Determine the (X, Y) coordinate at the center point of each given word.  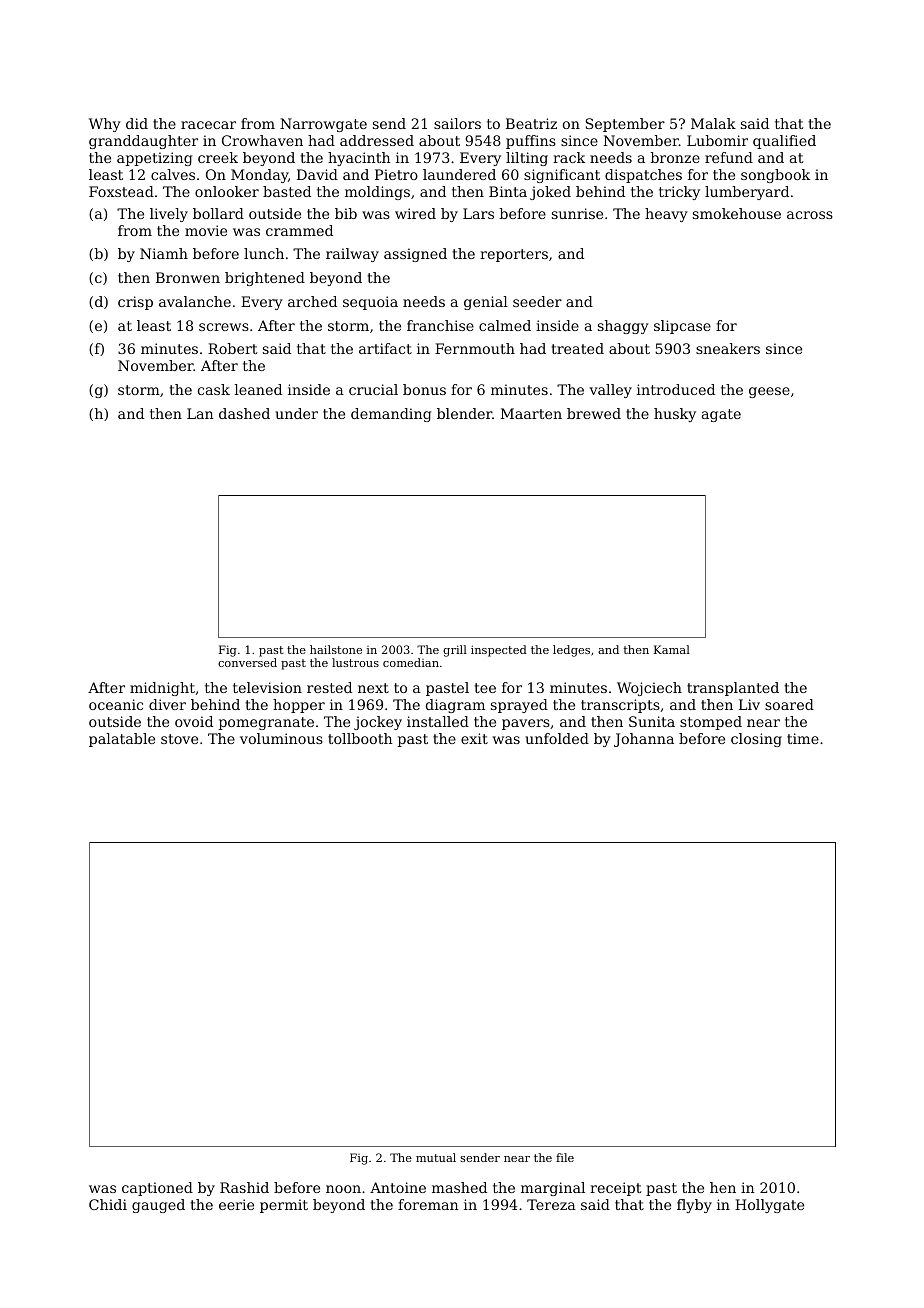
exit (474, 738)
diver (167, 704)
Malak (713, 123)
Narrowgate (323, 125)
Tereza (551, 1204)
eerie (236, 1204)
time (803, 738)
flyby (694, 1206)
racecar (208, 125)
